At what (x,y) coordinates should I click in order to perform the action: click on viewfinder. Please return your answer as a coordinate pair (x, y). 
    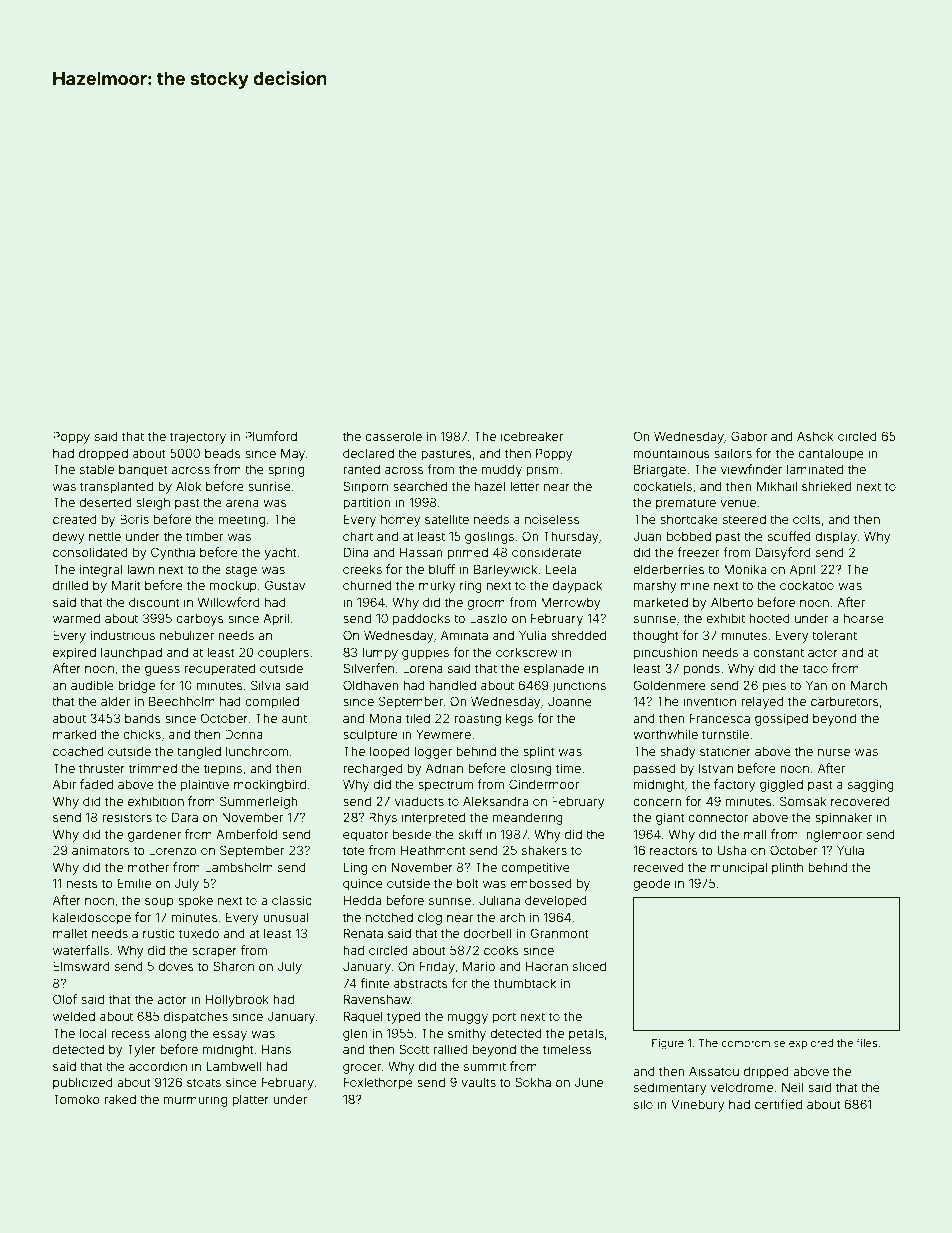
    Looking at the image, I should click on (752, 469).
